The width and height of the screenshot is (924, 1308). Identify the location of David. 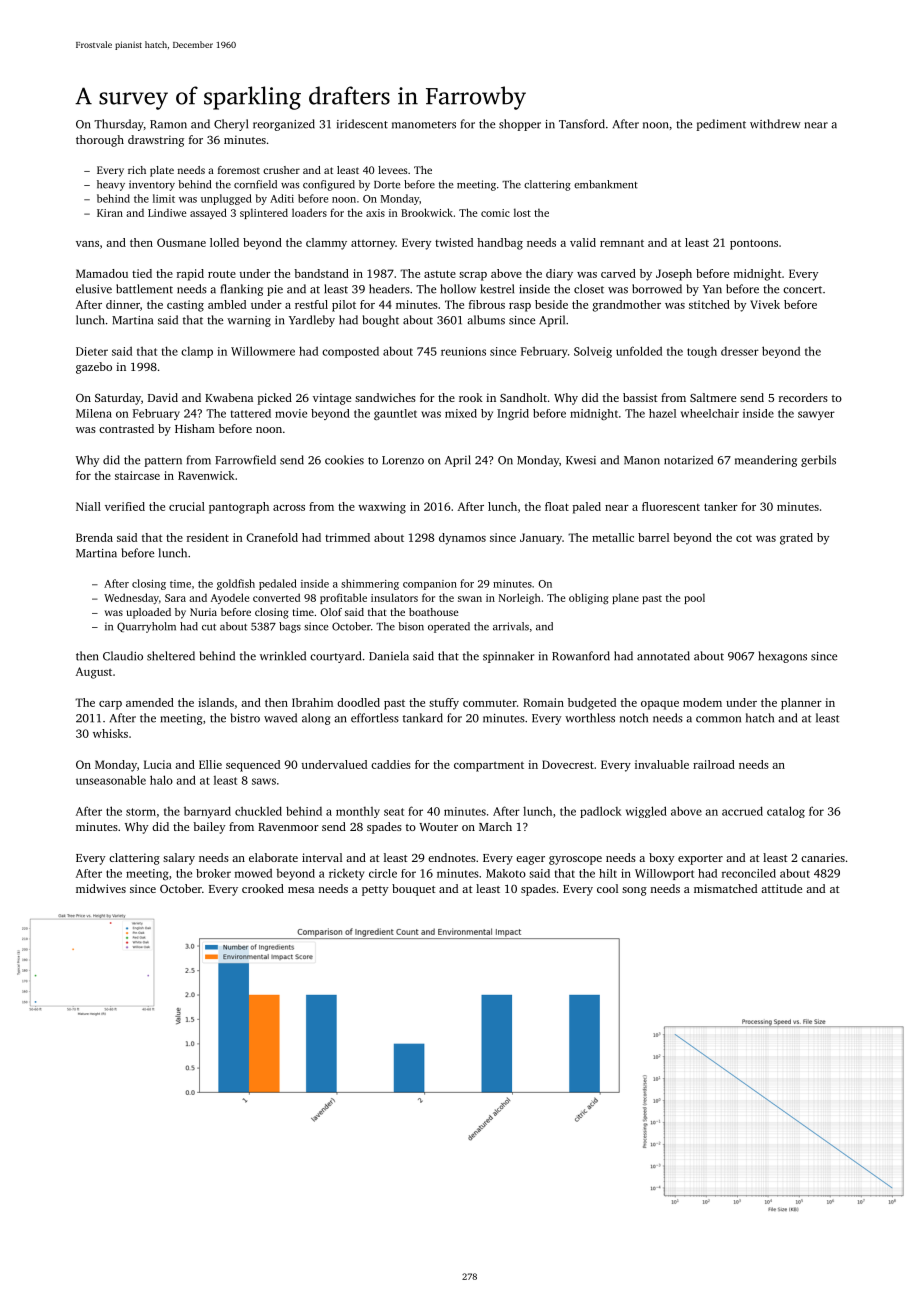
(163, 397).
